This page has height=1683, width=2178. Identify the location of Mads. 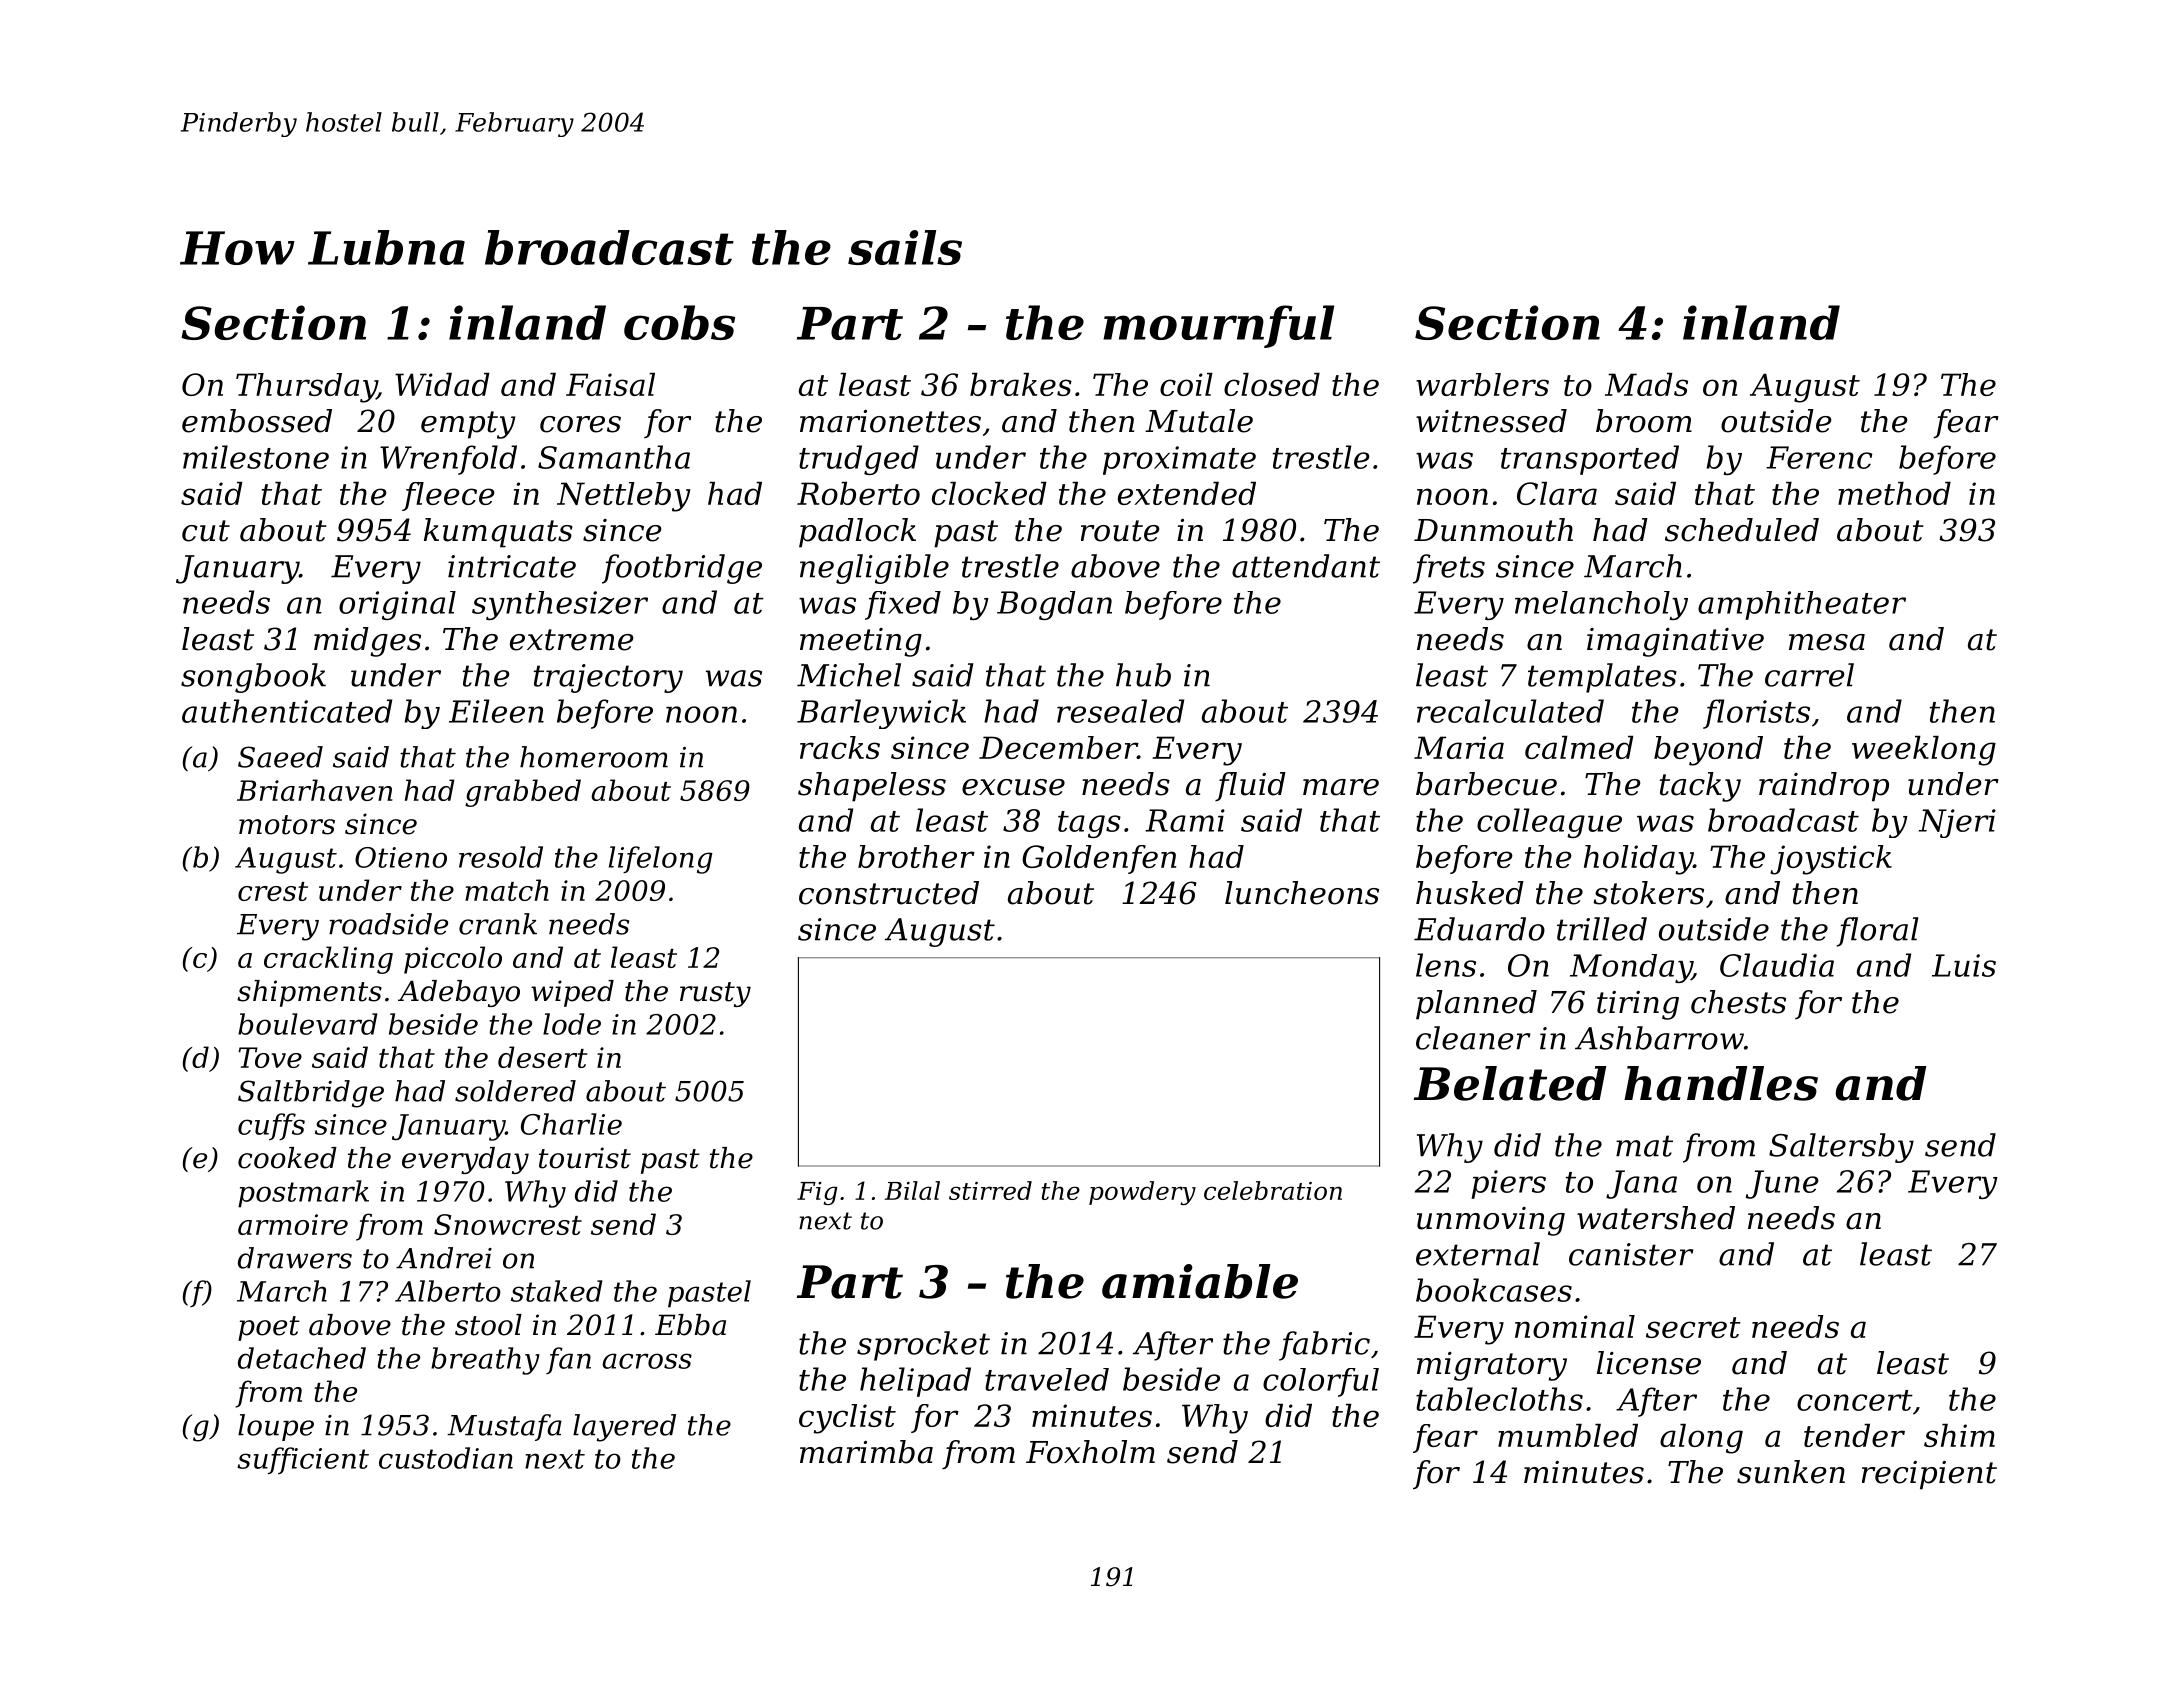
(1646, 384).
